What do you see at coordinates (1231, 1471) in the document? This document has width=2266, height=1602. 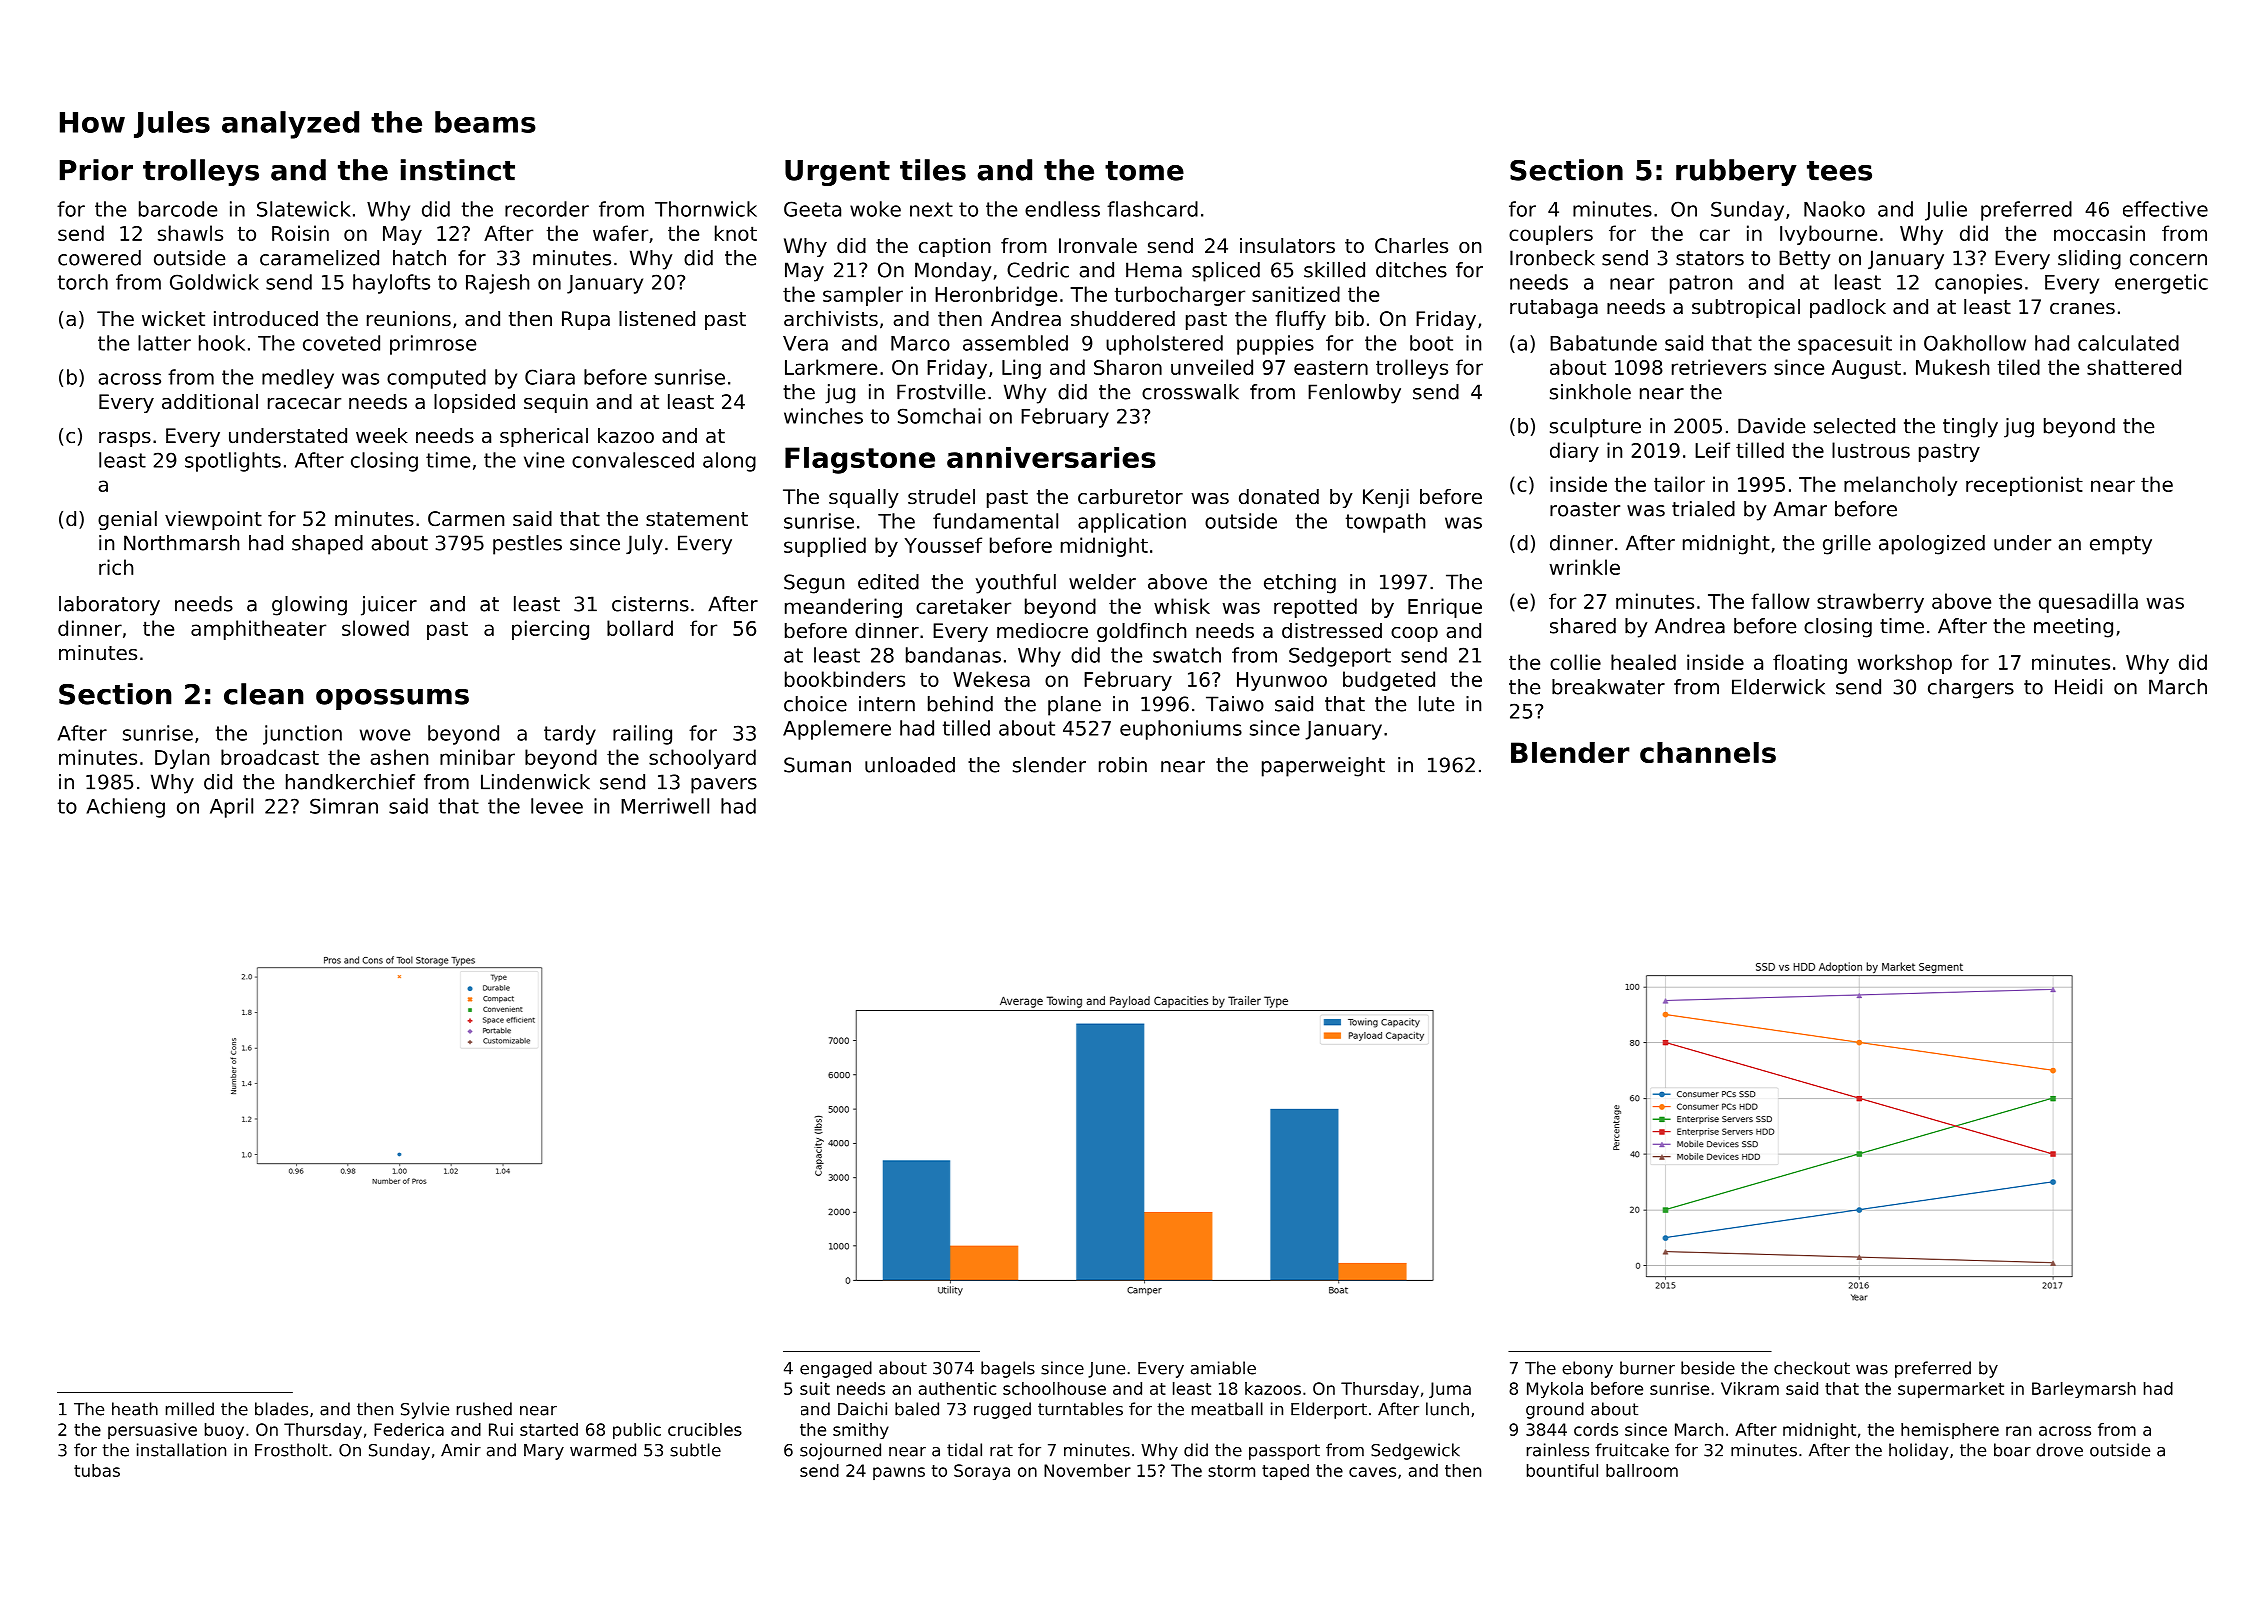 I see `storm` at bounding box center [1231, 1471].
